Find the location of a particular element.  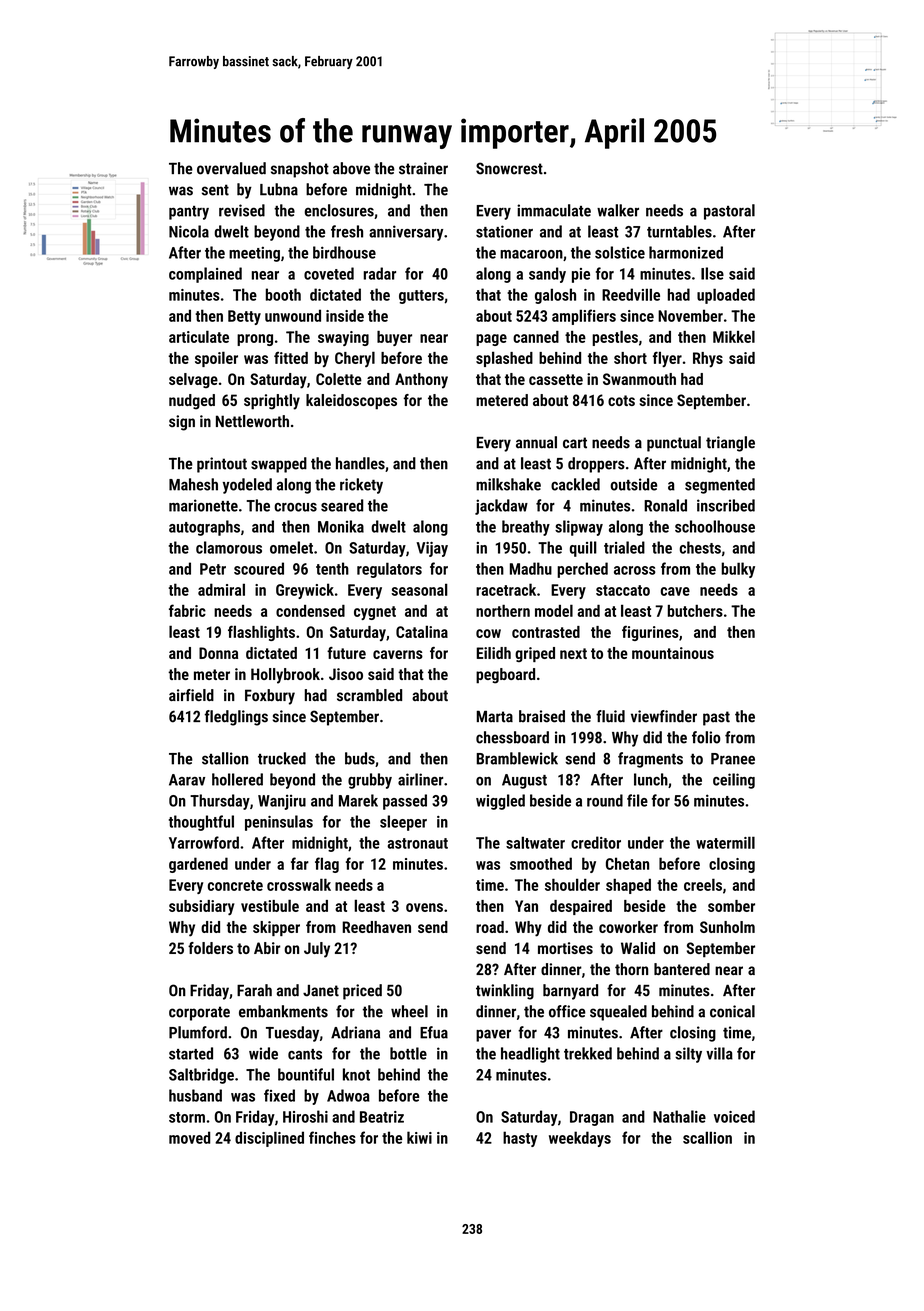

regulators is located at coordinates (389, 570).
